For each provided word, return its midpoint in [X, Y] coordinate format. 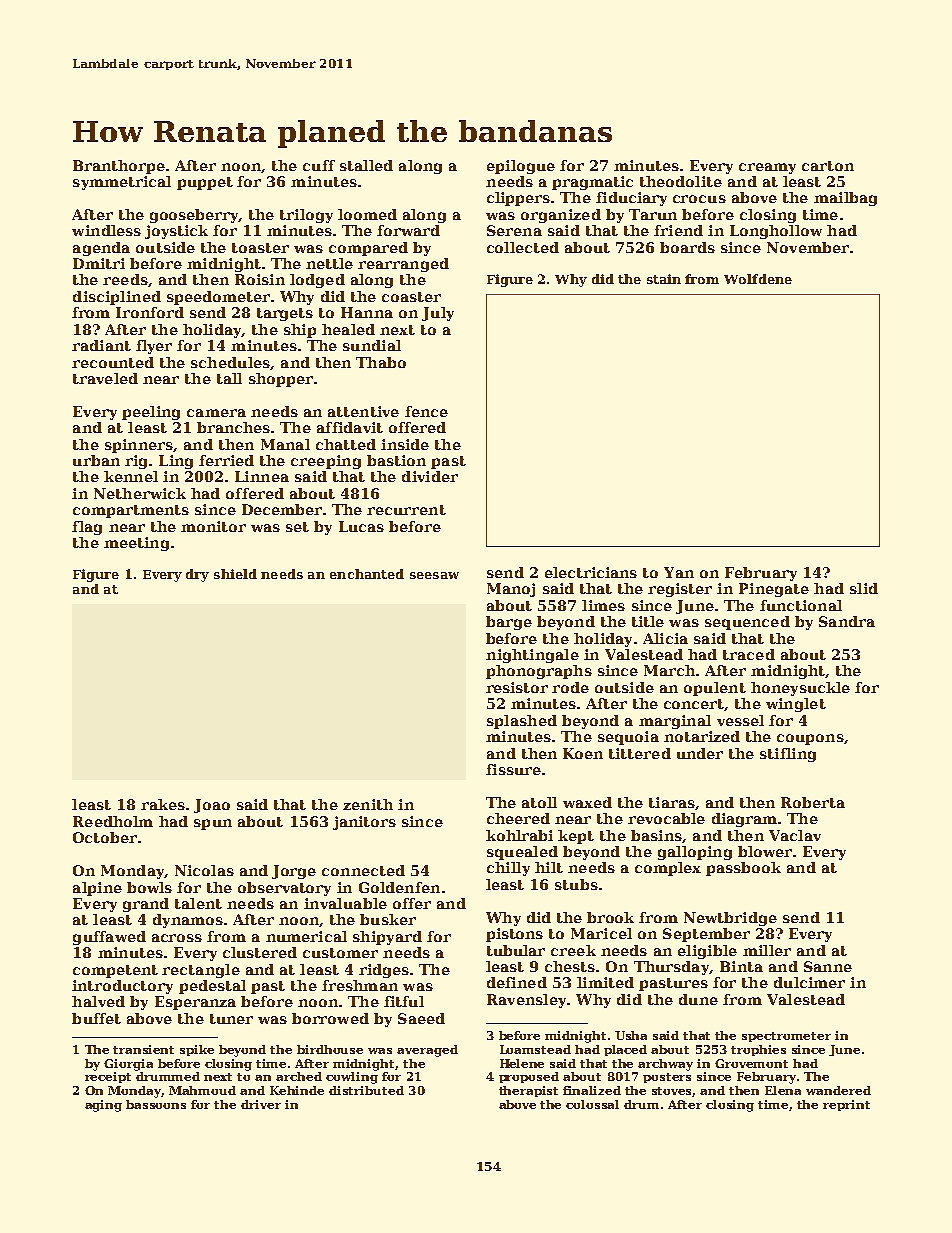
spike [197, 1050]
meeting [136, 544]
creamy [767, 168]
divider [430, 476]
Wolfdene [758, 279]
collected [523, 247]
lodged [317, 281]
